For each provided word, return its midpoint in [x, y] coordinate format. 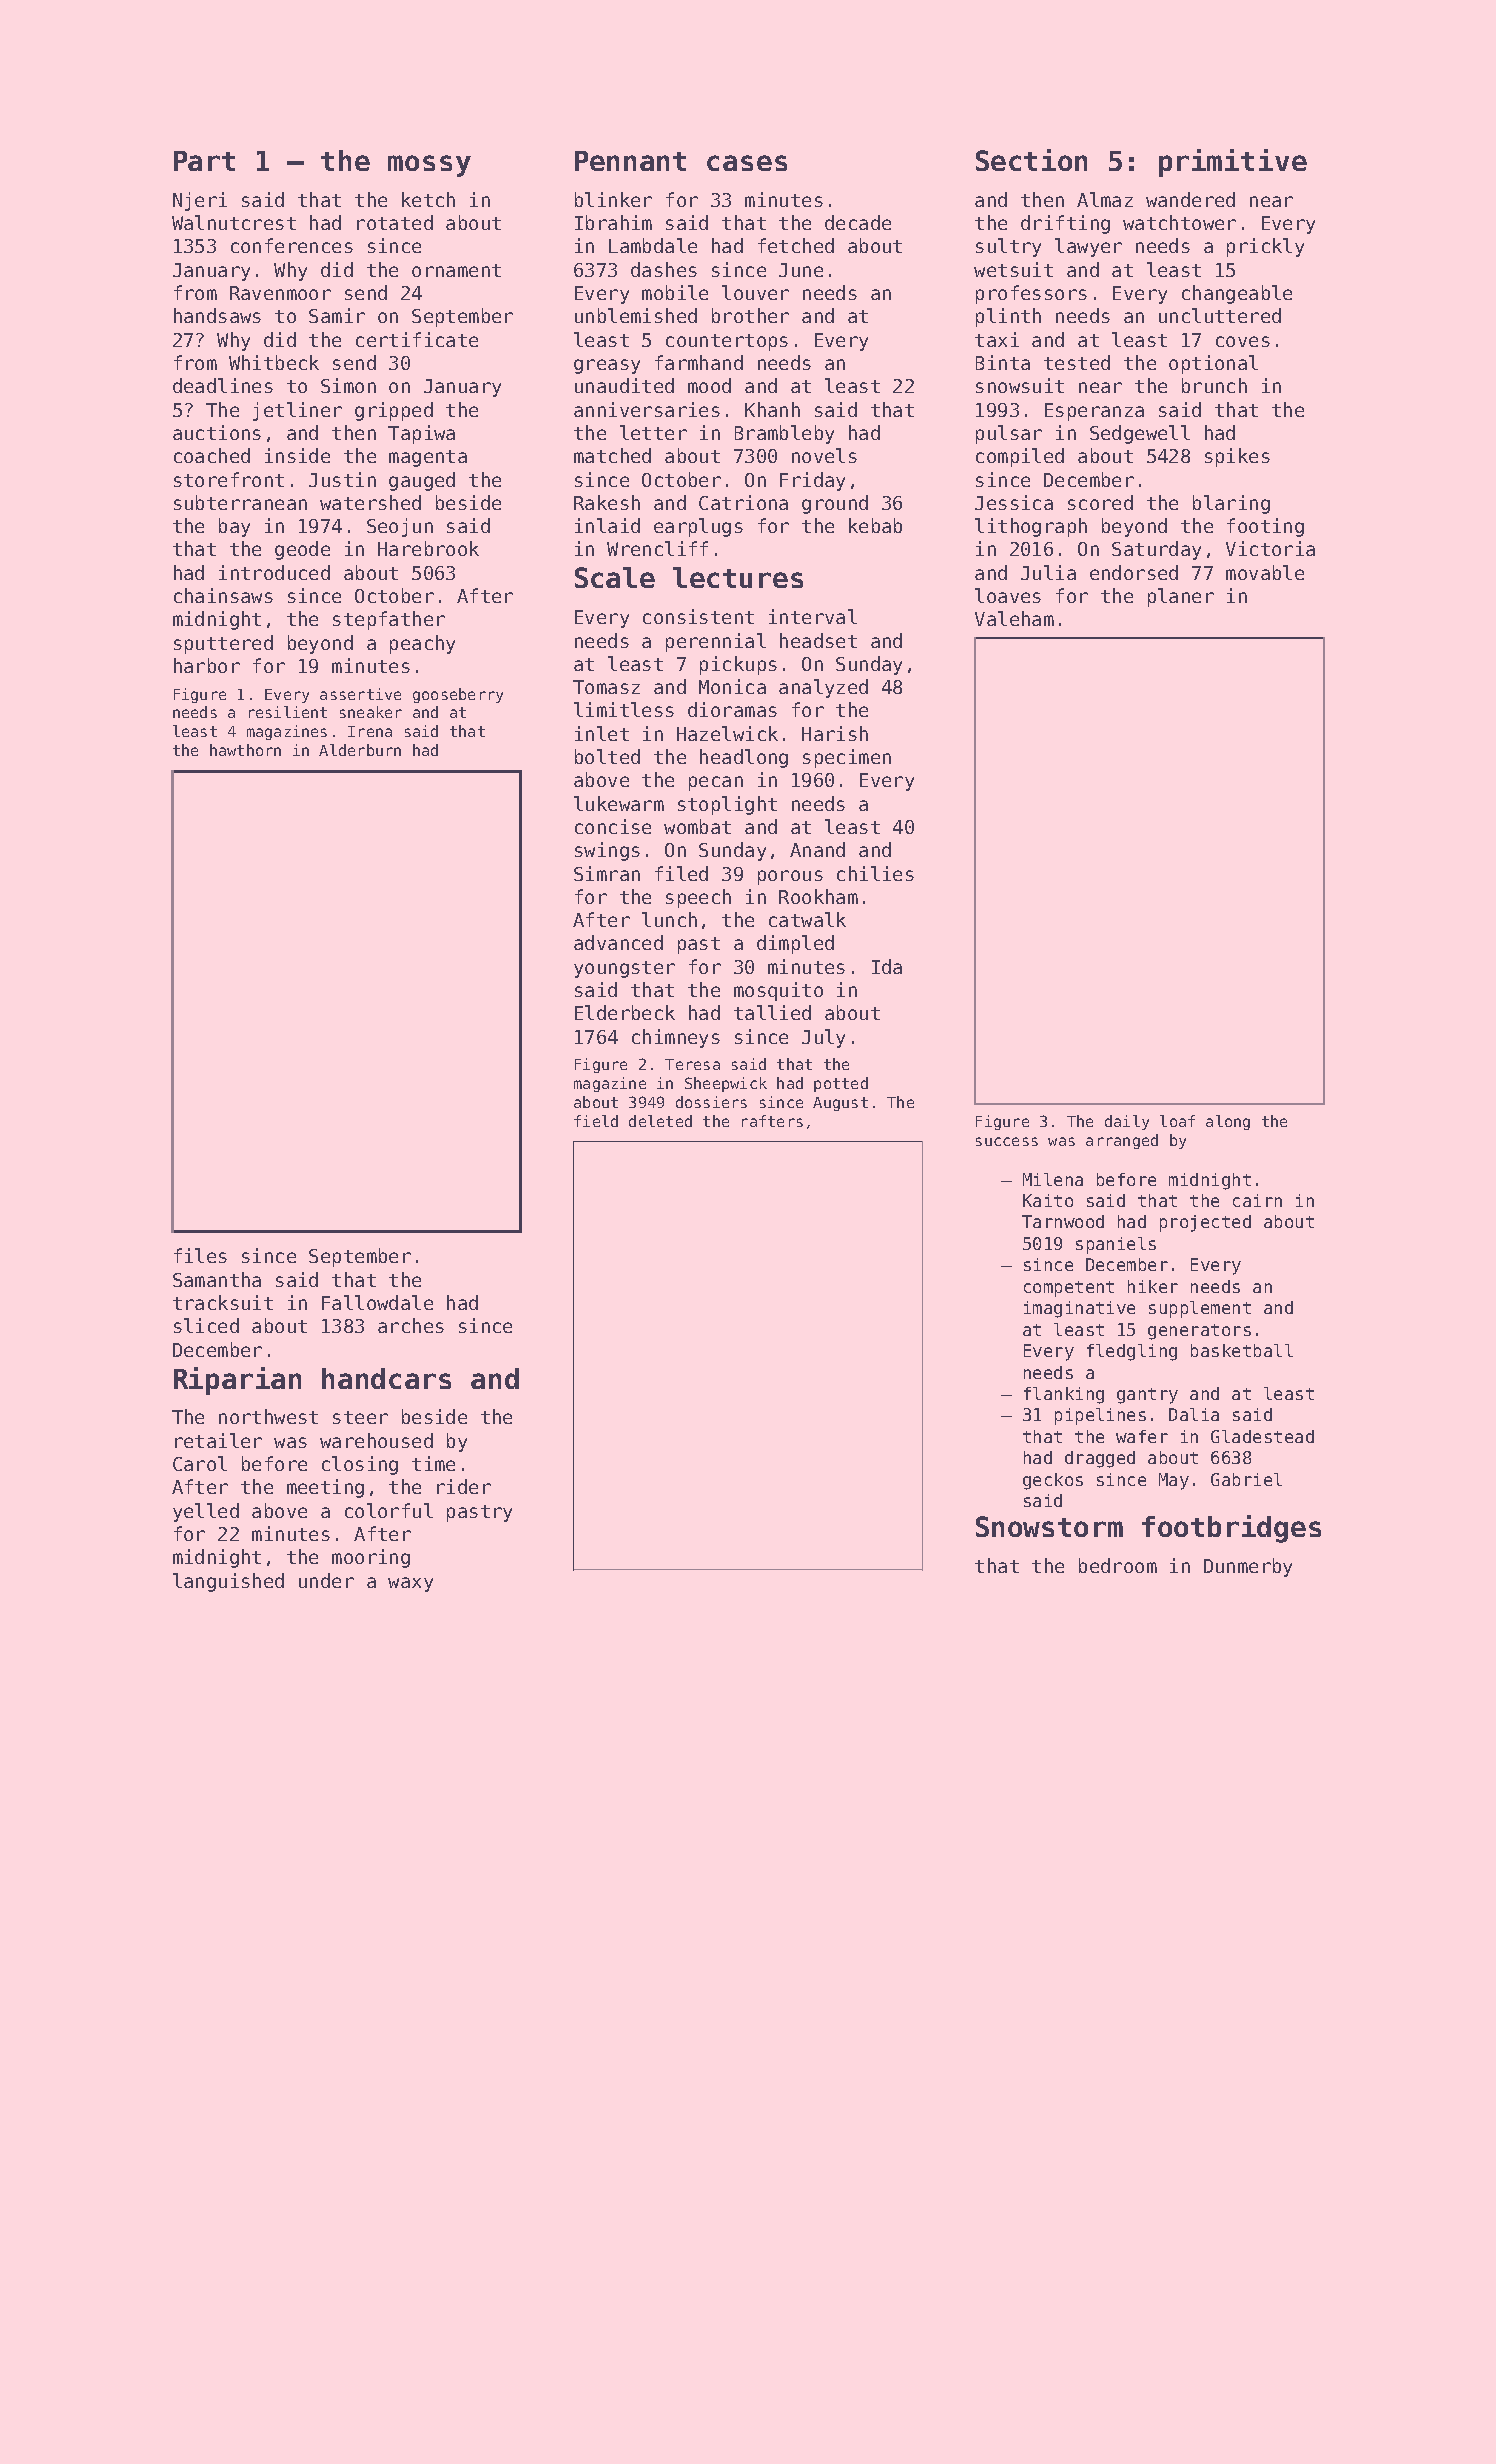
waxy [410, 1584]
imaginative [1079, 1309]
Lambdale [653, 245]
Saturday [1156, 550]
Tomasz [606, 687]
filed [681, 873]
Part [204, 161]
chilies [875, 873]
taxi [997, 339]
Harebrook [428, 548]
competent [1069, 1289]
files [200, 1255]
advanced [618, 942]
